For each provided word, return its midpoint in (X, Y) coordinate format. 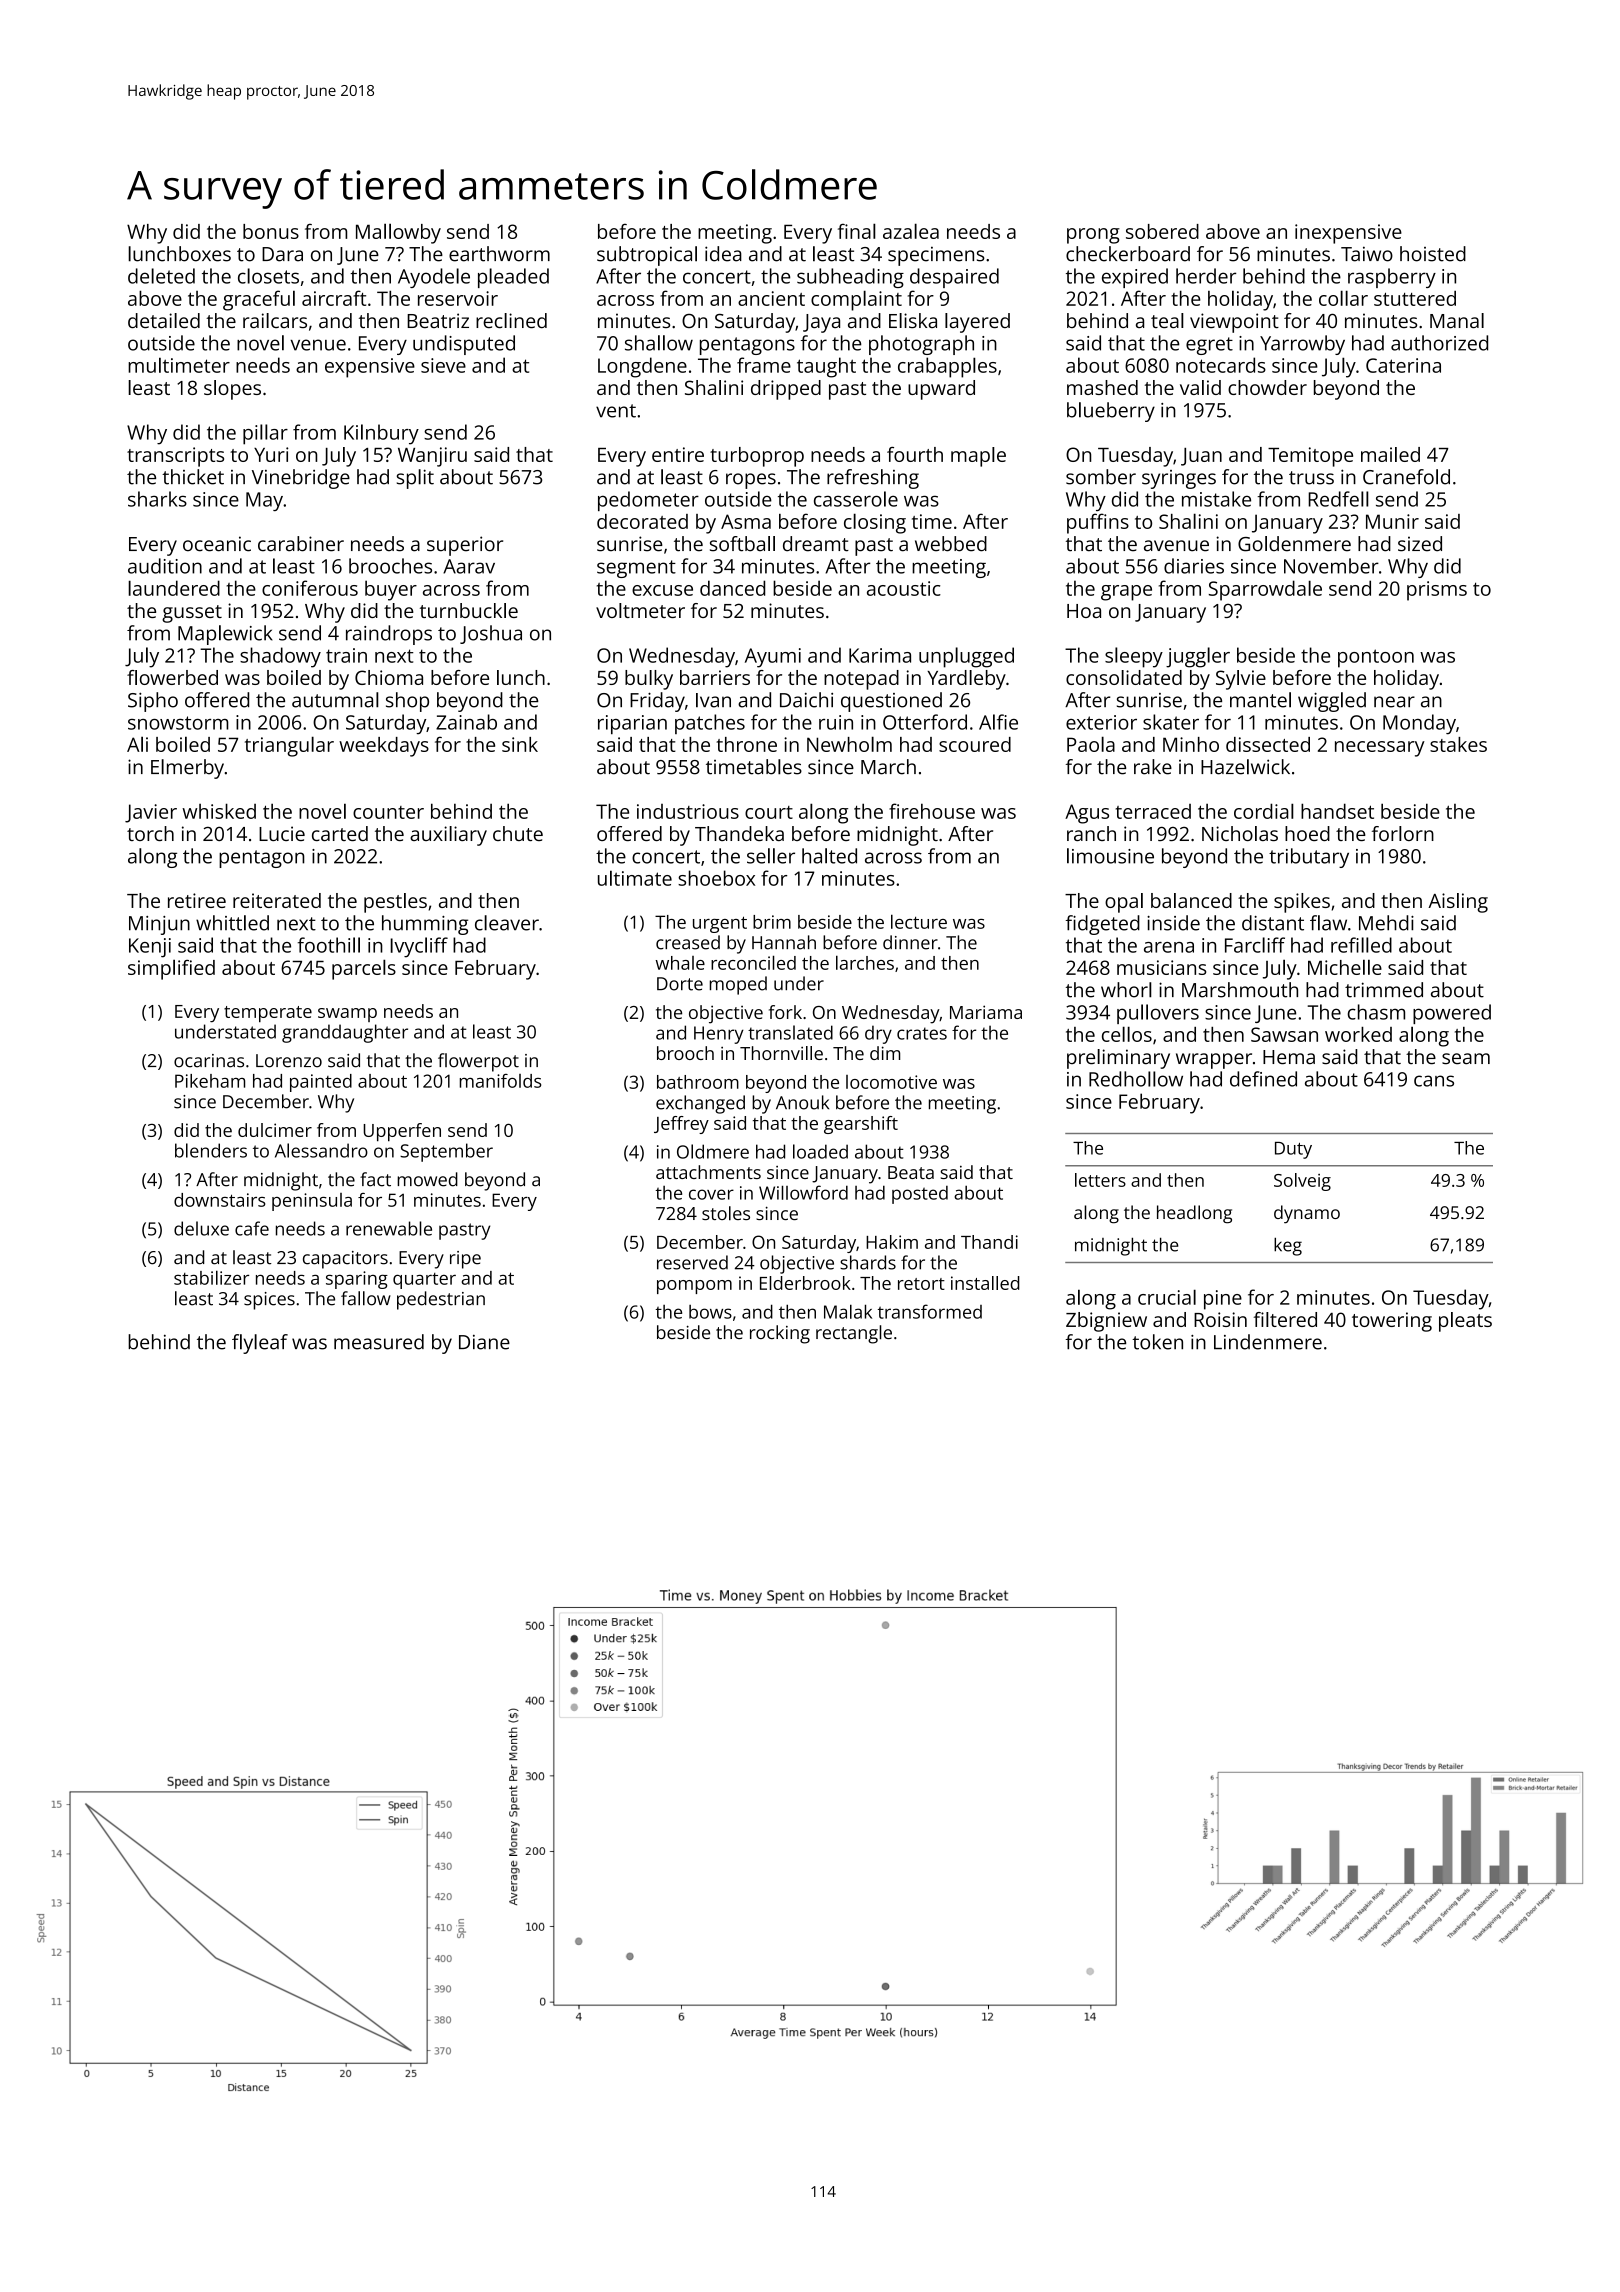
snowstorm (178, 723)
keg (1288, 1247)
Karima (880, 655)
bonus (271, 231)
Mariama (986, 1012)
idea (723, 254)
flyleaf (260, 1344)
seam (1466, 1059)
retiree (197, 900)
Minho (1191, 744)
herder (1206, 276)
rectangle (854, 1334)
